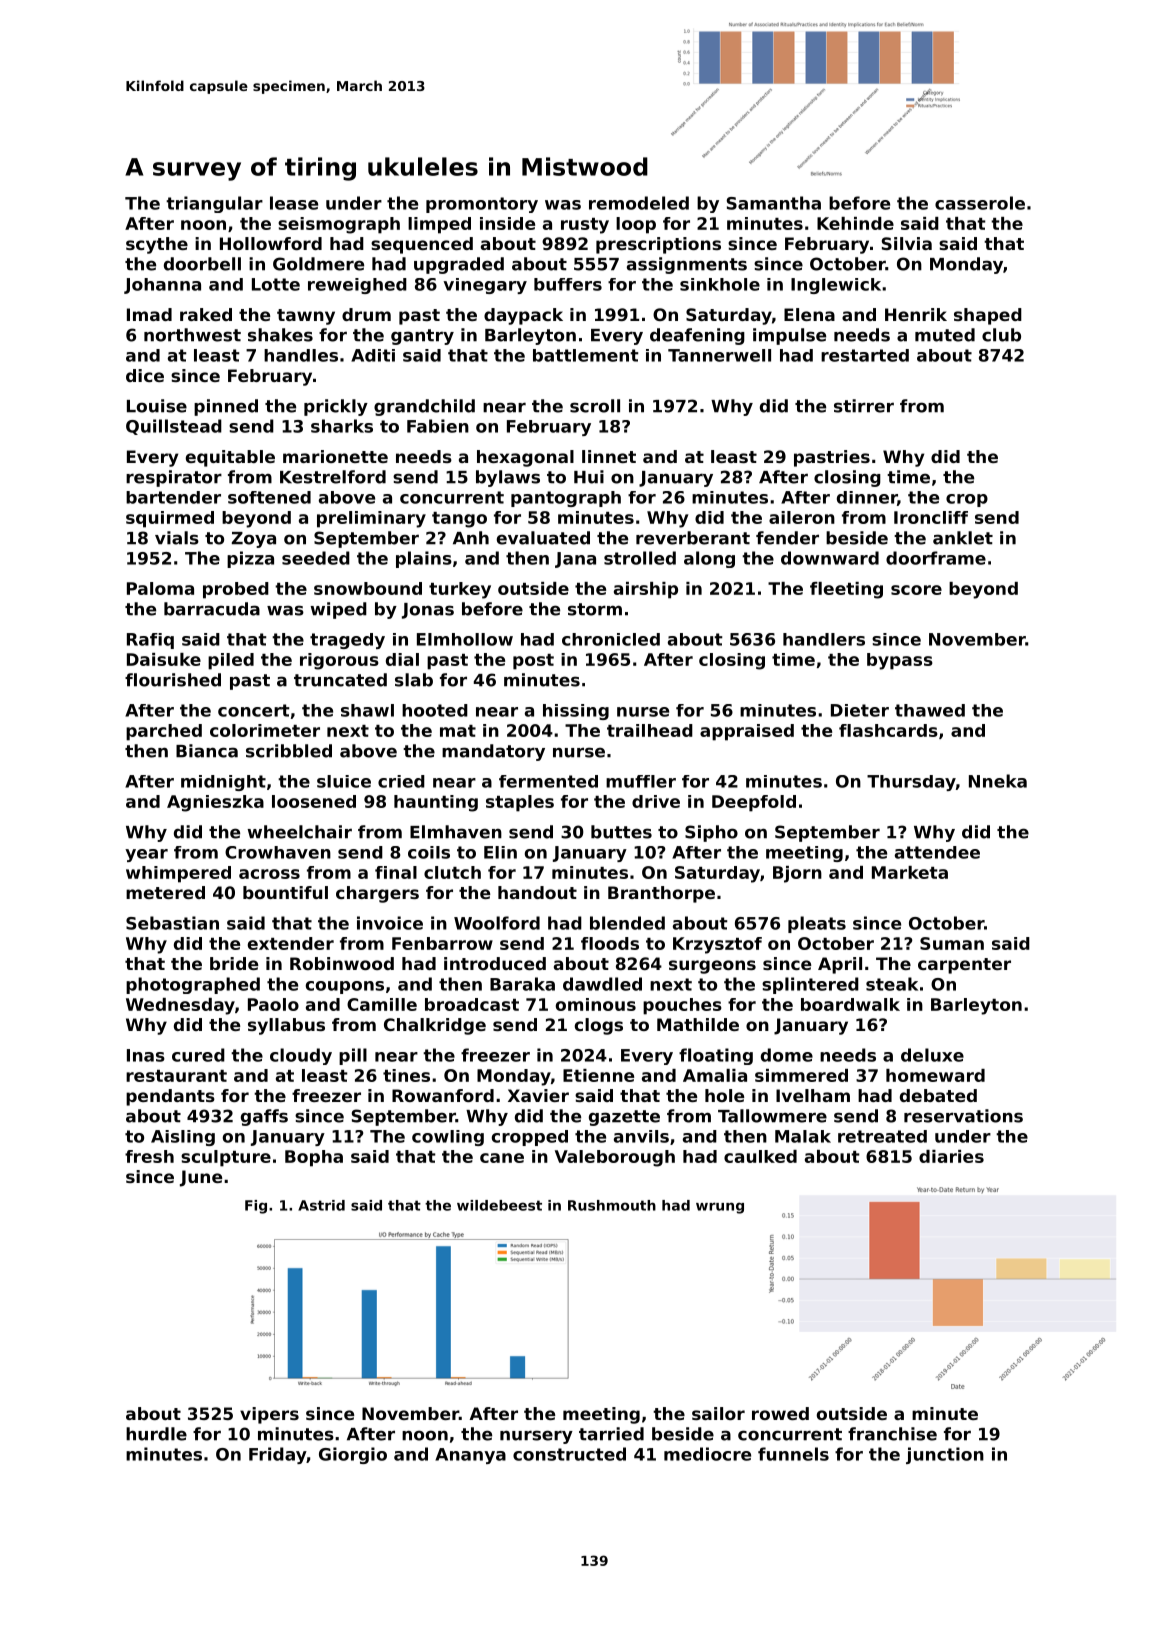  What do you see at coordinates (612, 1205) in the document?
I see `Rushmouth` at bounding box center [612, 1205].
